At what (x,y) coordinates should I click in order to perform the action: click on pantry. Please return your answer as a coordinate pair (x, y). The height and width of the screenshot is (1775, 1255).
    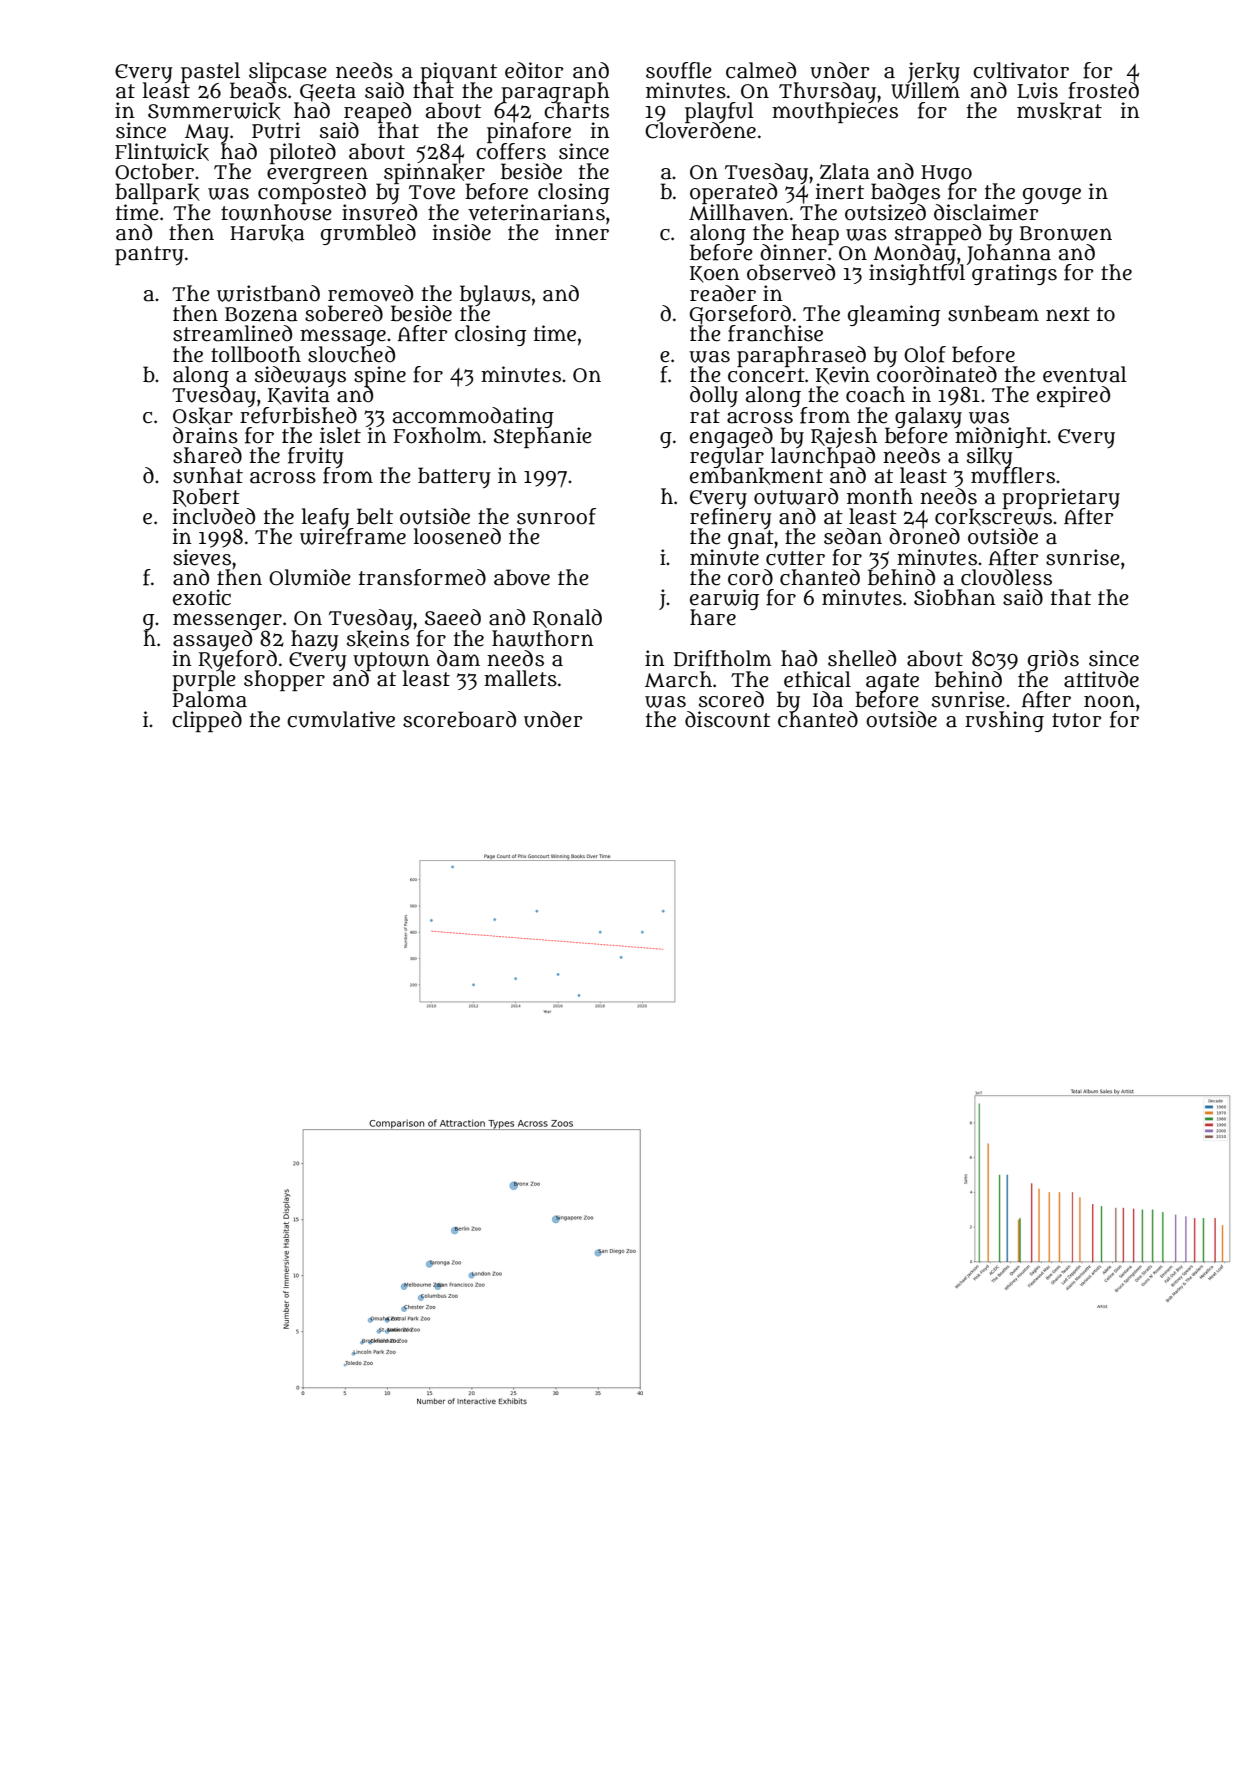
    Looking at the image, I should click on (149, 255).
